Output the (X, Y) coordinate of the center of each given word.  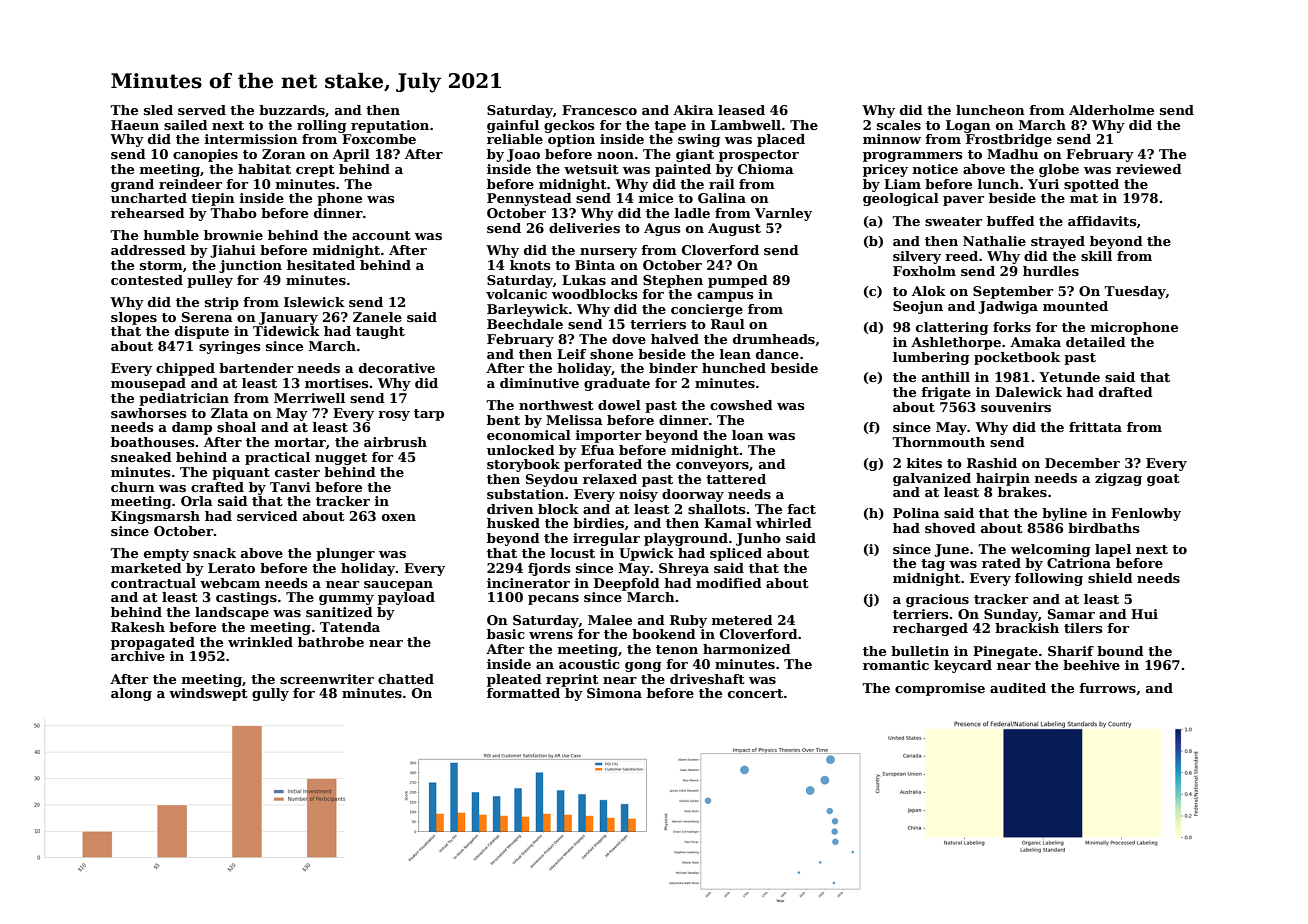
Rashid (992, 463)
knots (530, 265)
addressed (148, 250)
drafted (1126, 392)
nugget (341, 459)
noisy (638, 495)
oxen (399, 517)
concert (755, 693)
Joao (523, 155)
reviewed (1149, 169)
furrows (1107, 688)
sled (158, 110)
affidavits (1102, 221)
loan (748, 435)
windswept (208, 694)
